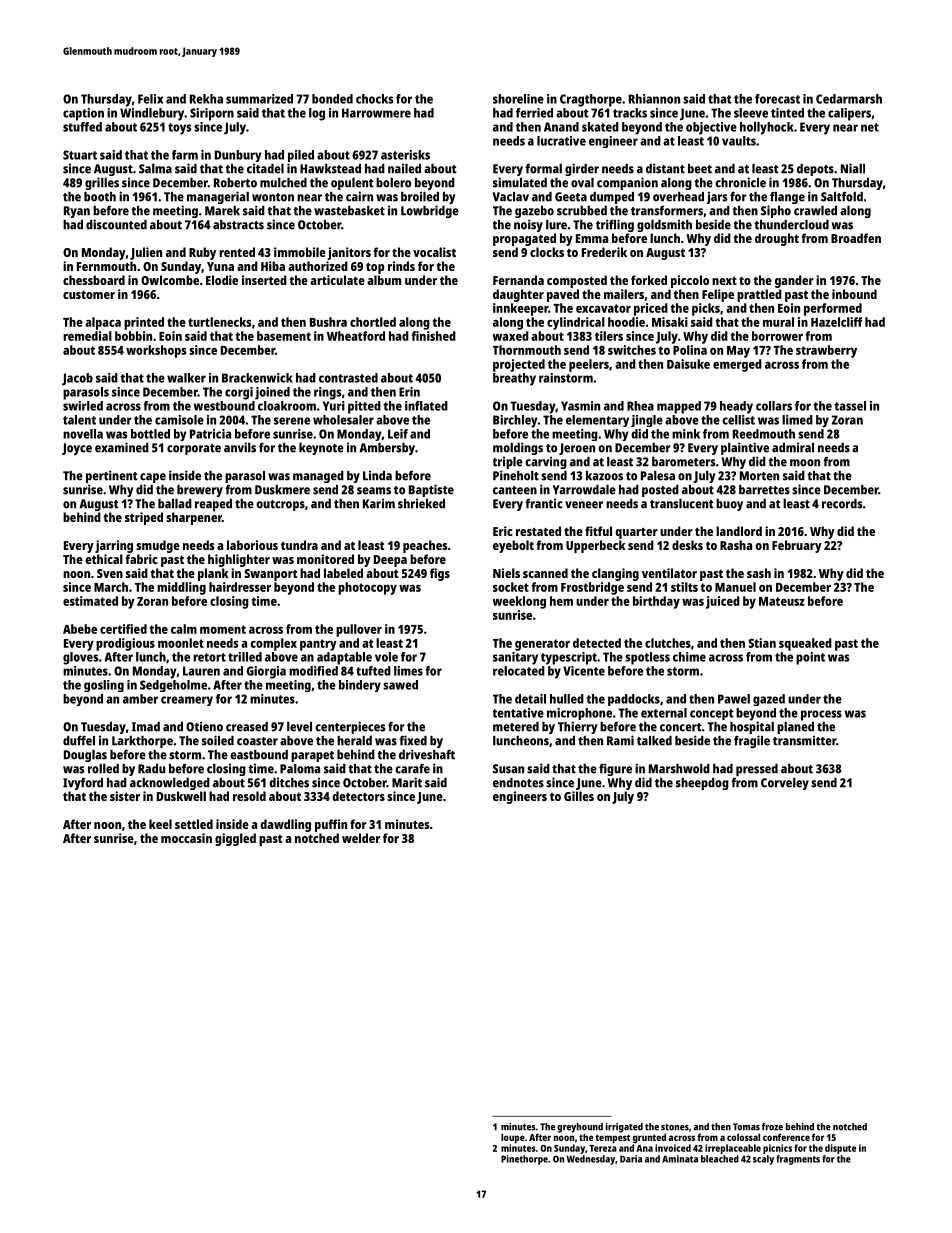 The width and height of the image is (952, 1233). I want to click on Marek, so click(222, 211).
